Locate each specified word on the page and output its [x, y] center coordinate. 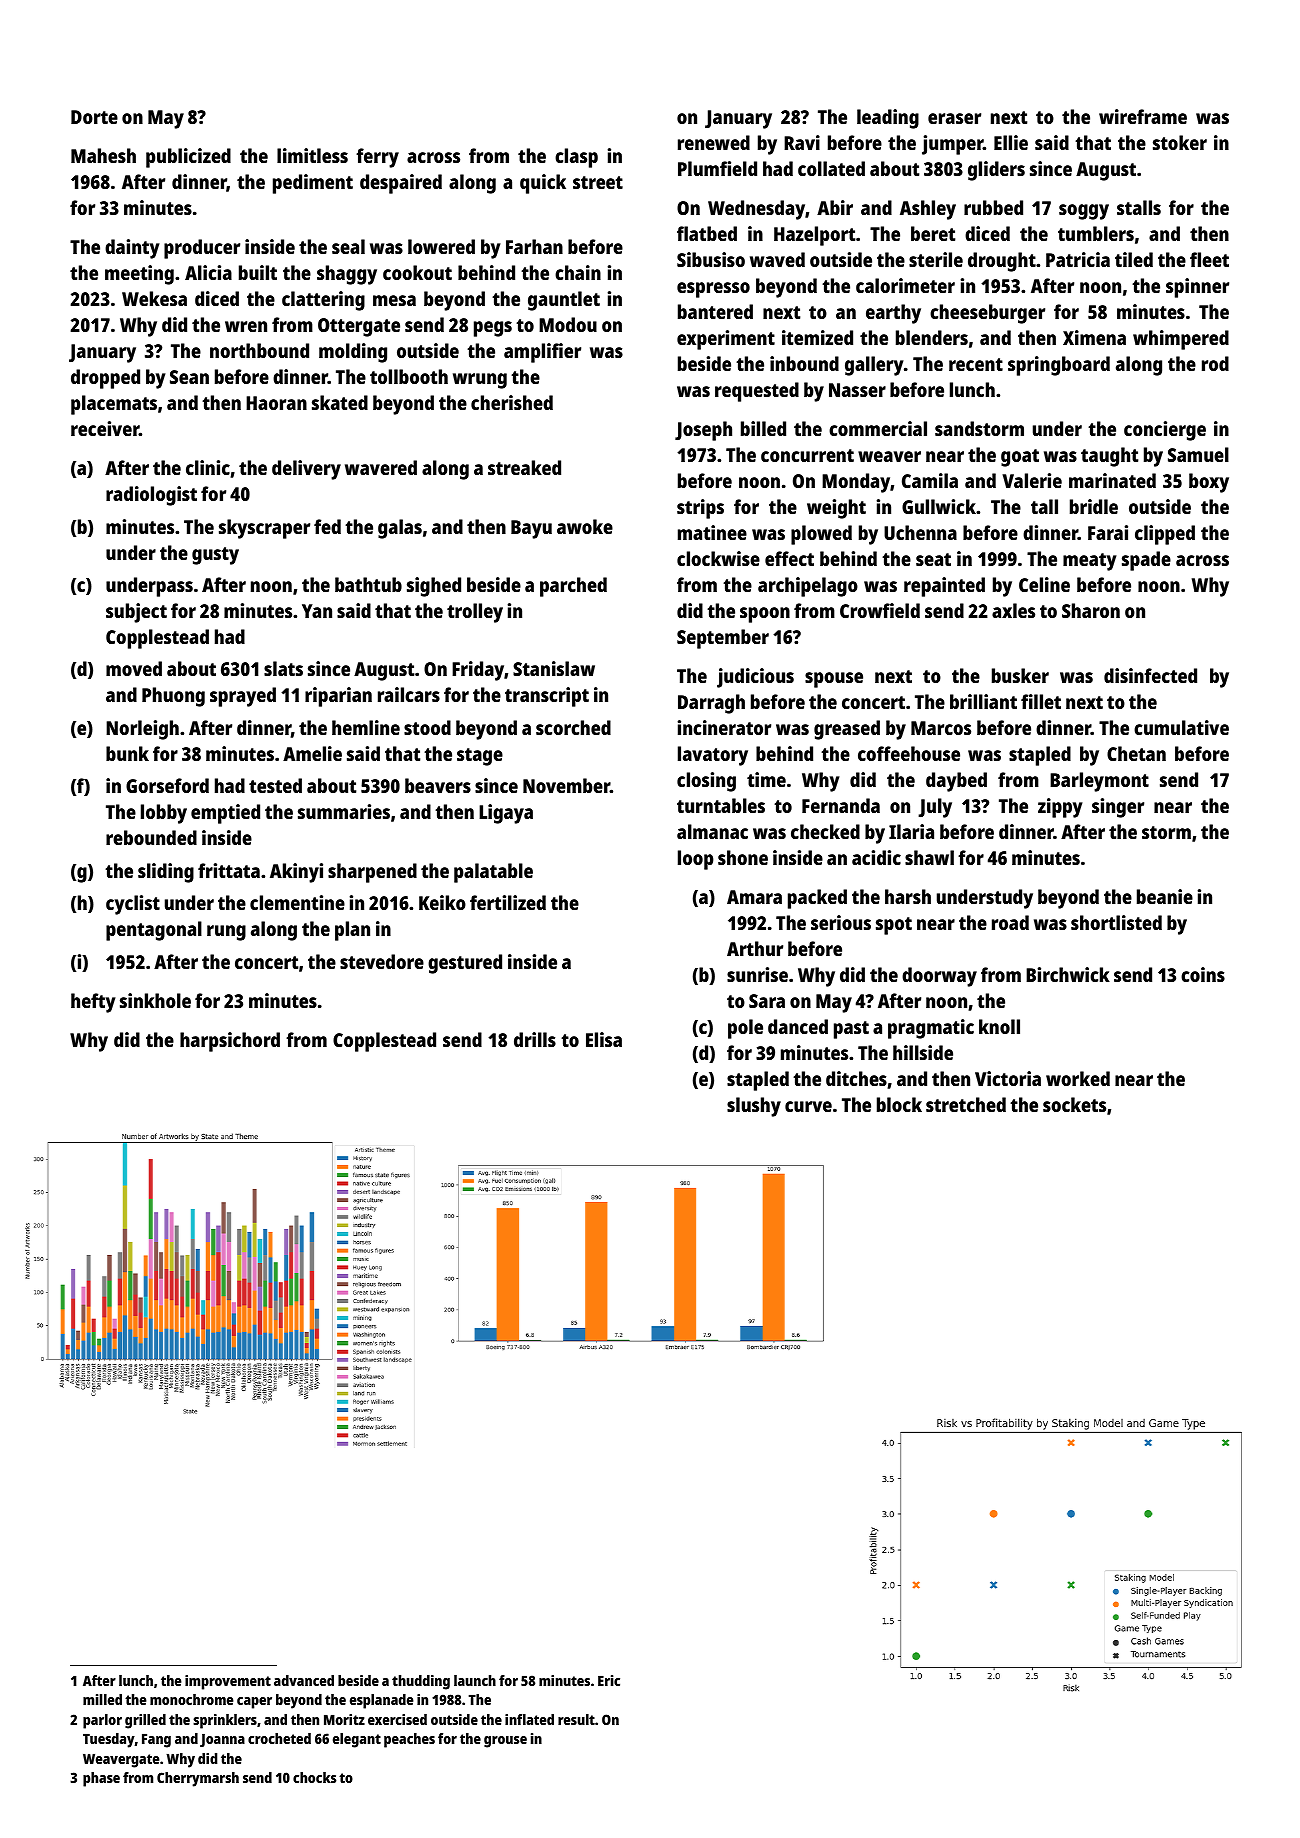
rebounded [151, 837]
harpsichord [230, 1042]
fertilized [508, 902]
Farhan [534, 246]
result [576, 1719]
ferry [377, 158]
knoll [999, 1026]
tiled [1134, 259]
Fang [156, 1741]
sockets [1074, 1104]
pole [745, 1029]
